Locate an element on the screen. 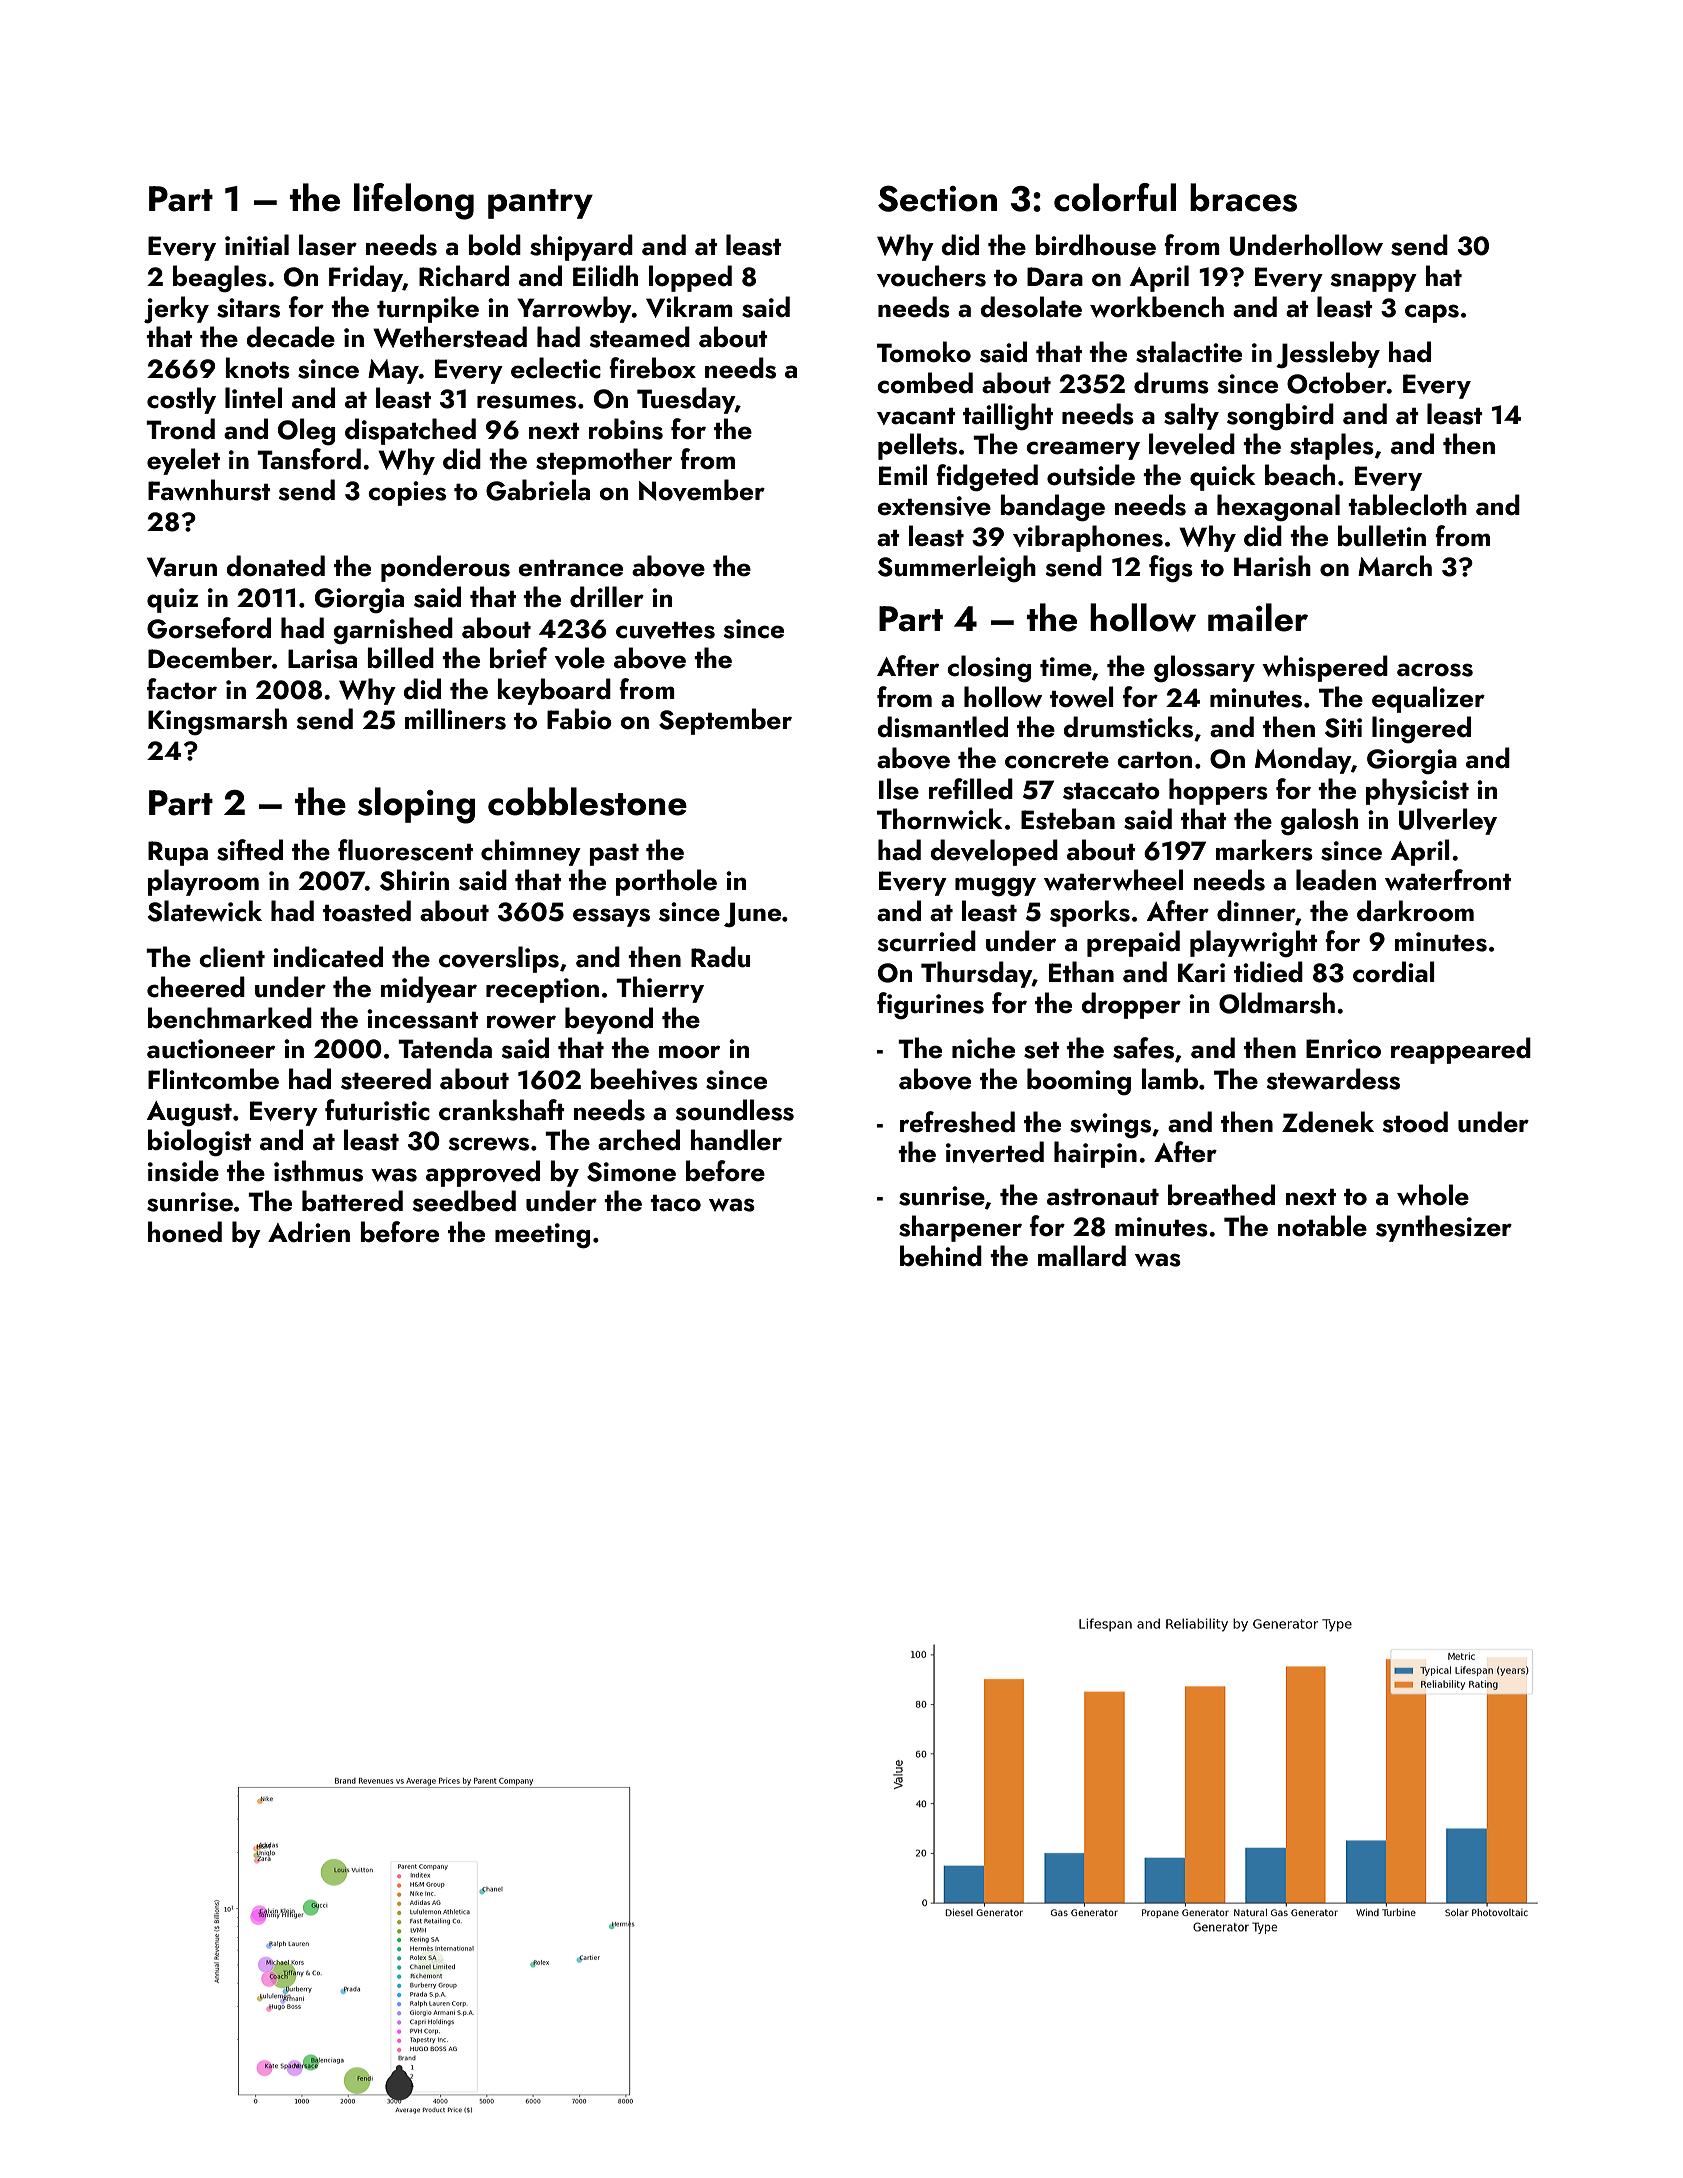  client is located at coordinates (232, 957).
